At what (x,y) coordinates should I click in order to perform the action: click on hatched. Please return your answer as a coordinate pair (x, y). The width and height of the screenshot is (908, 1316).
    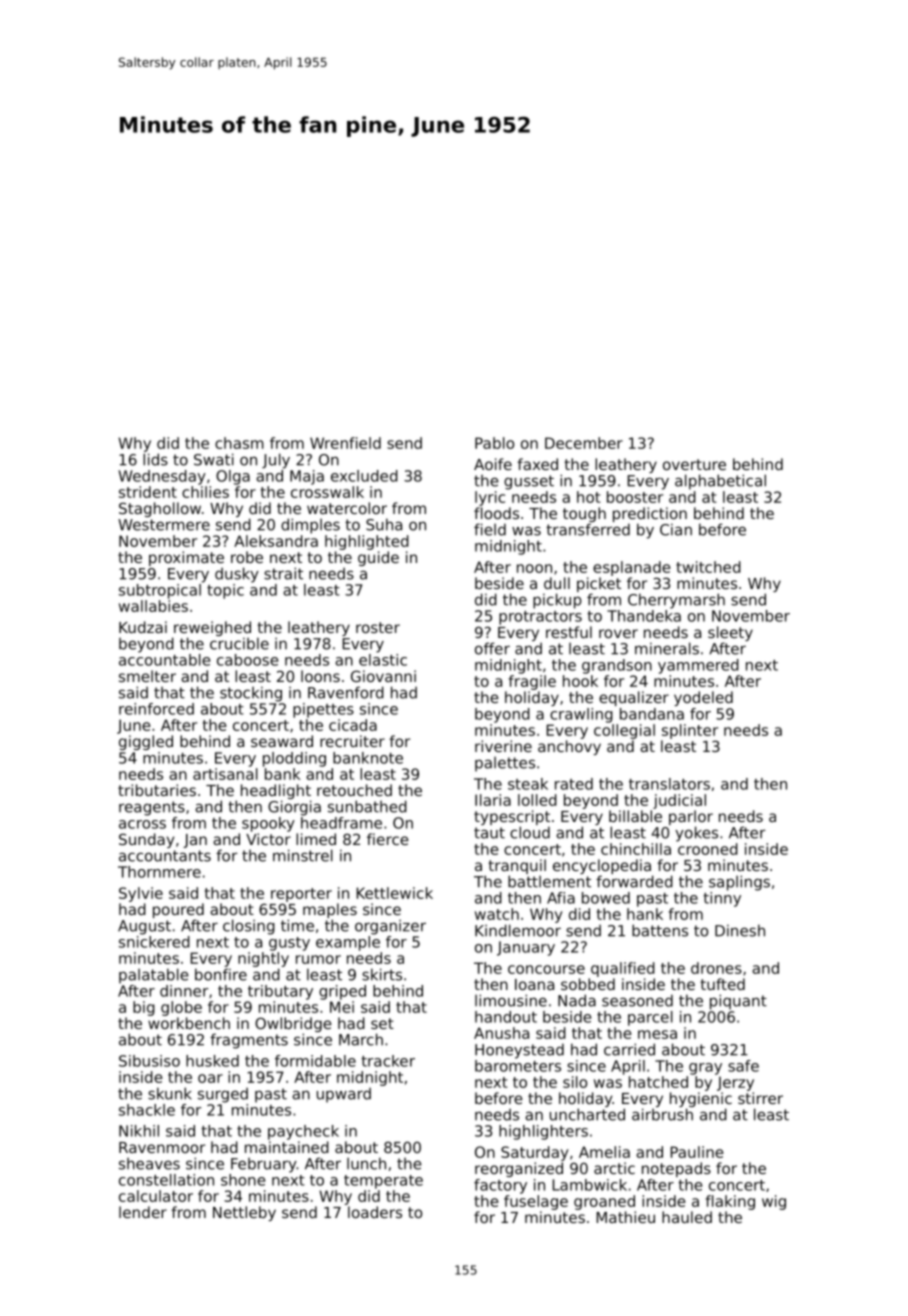
    Looking at the image, I should click on (658, 1082).
